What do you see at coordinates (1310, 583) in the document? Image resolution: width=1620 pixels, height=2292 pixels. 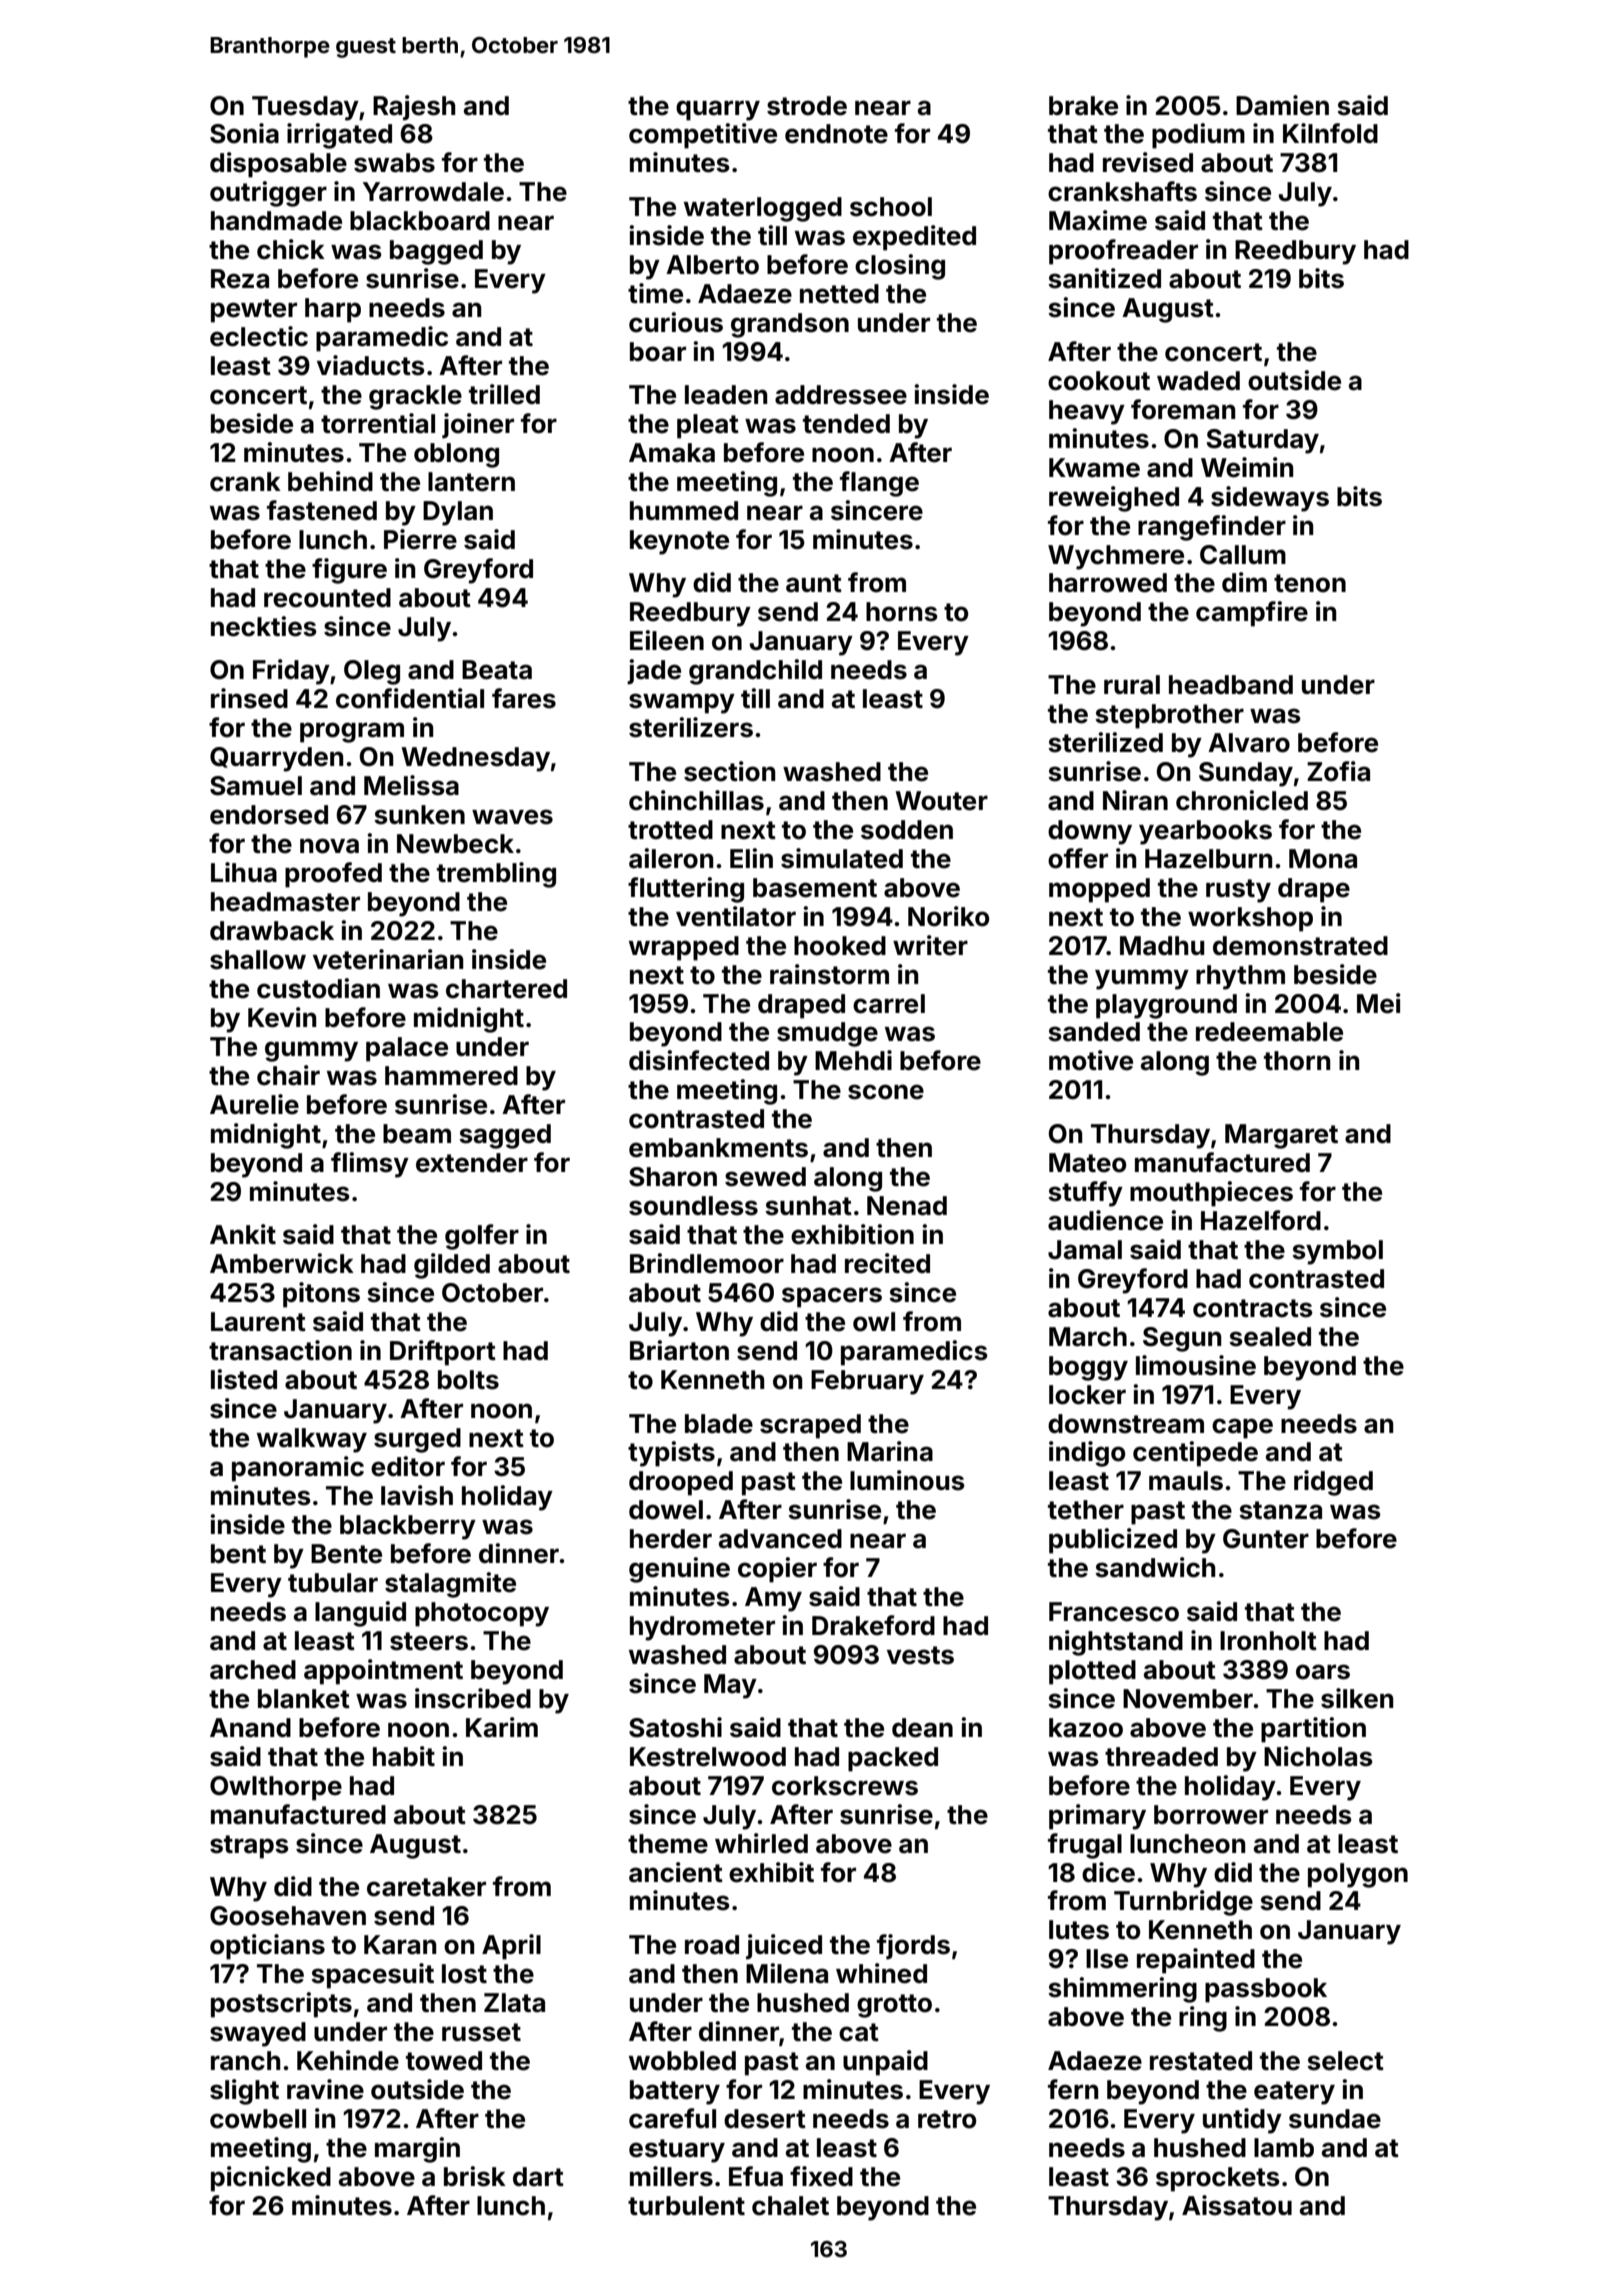 I see `tenon` at bounding box center [1310, 583].
